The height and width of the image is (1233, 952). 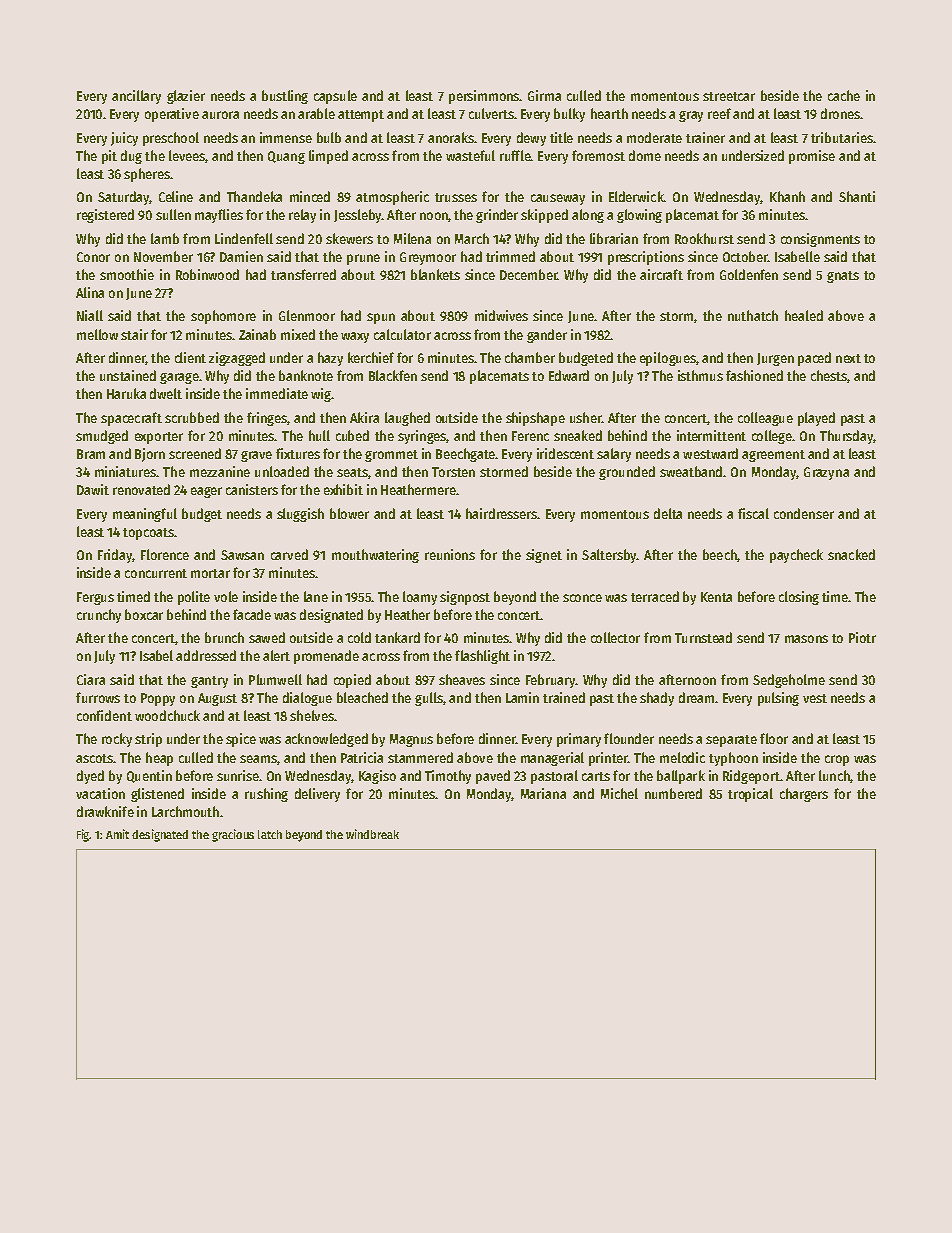 What do you see at coordinates (543, 793) in the image?
I see `Mariana` at bounding box center [543, 793].
